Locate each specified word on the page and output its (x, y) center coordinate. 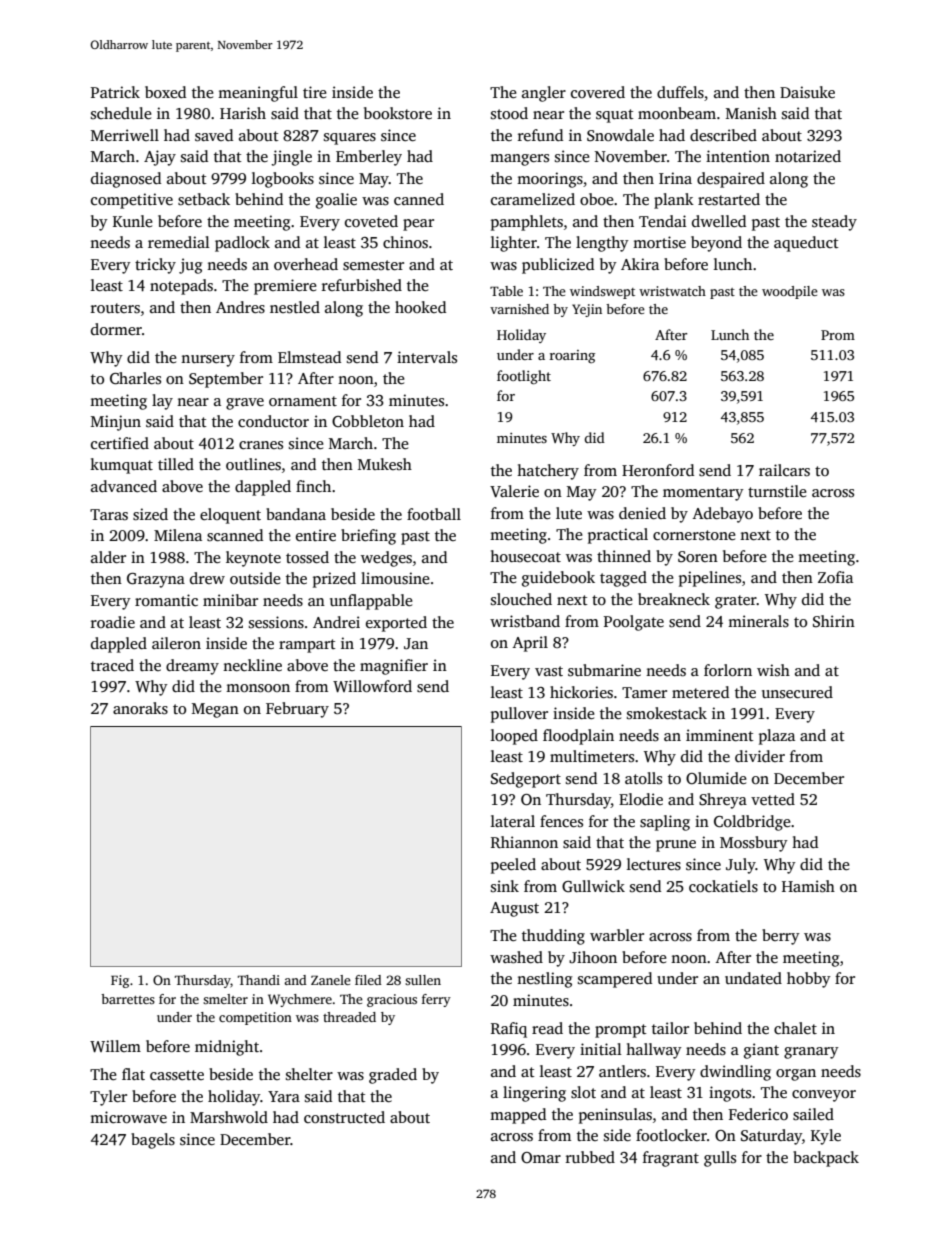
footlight (524, 377)
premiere (285, 287)
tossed (307, 557)
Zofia (835, 577)
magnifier (394, 667)
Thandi (259, 980)
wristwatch (672, 291)
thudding (553, 937)
